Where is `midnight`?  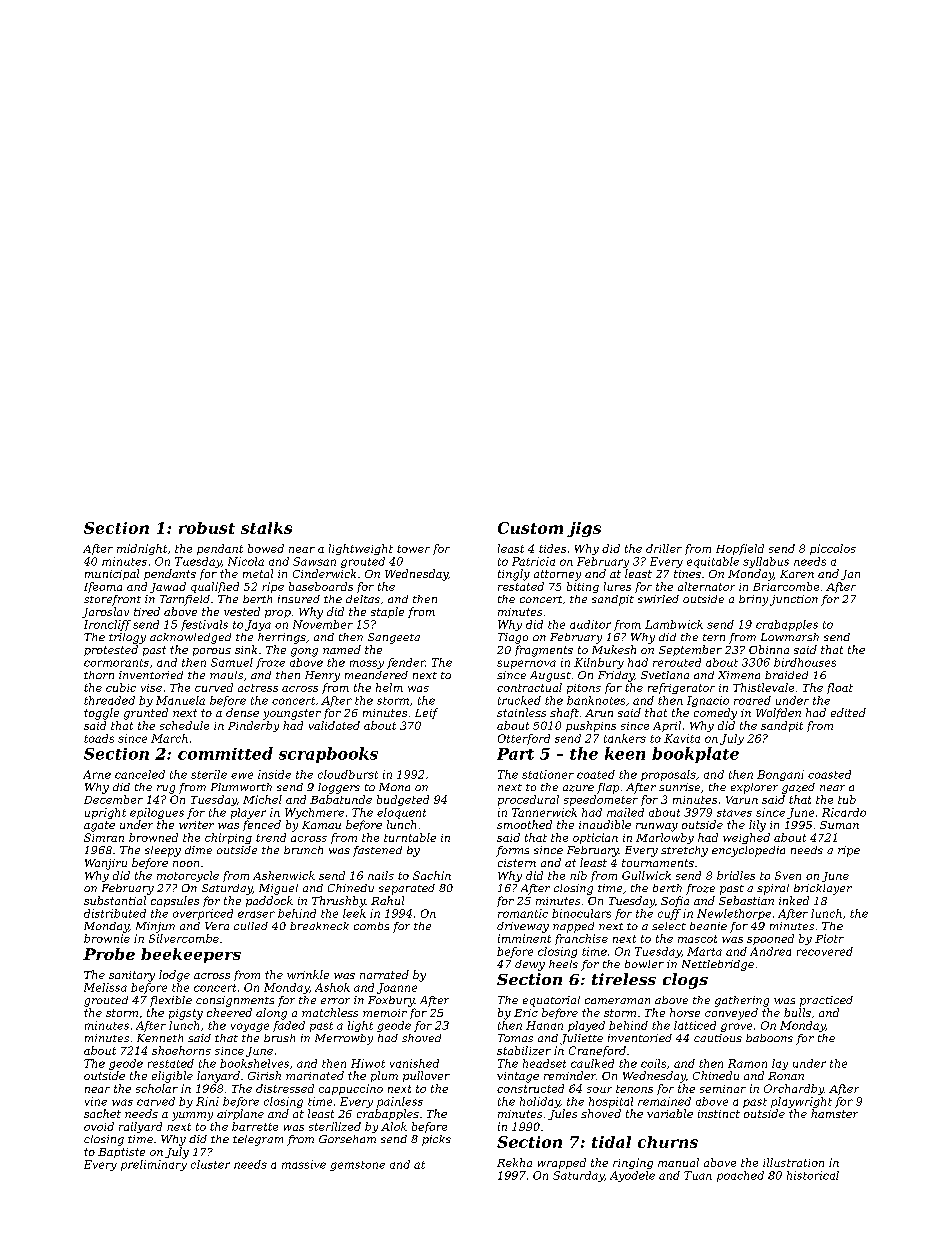 midnight is located at coordinates (142, 549).
